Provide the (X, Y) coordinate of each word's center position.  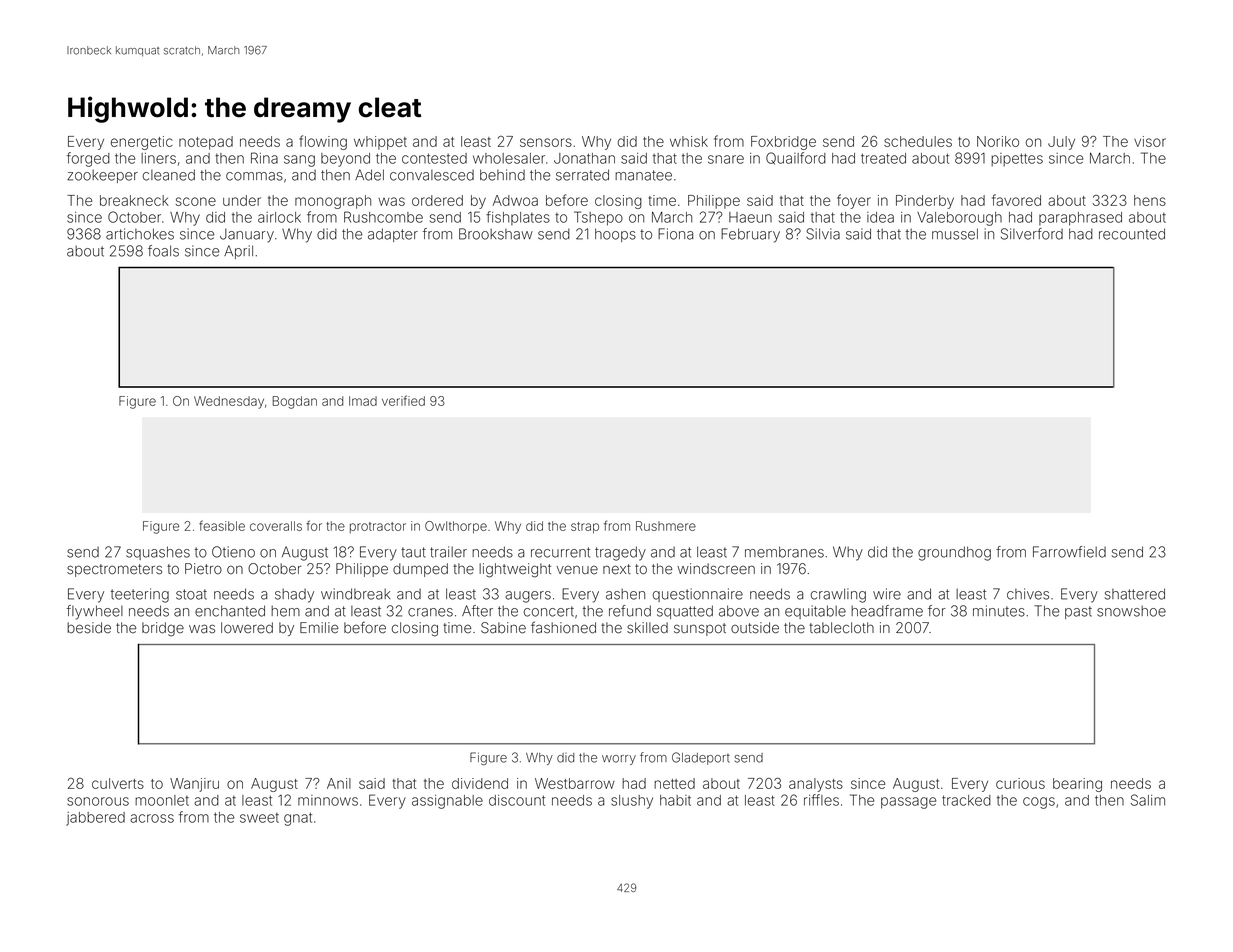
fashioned (563, 627)
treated (883, 158)
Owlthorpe (456, 527)
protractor (378, 527)
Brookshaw (496, 234)
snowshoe (1131, 611)
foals (163, 251)
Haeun (750, 217)
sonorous (98, 801)
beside (89, 628)
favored (1016, 200)
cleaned (169, 175)
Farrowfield (1069, 552)
